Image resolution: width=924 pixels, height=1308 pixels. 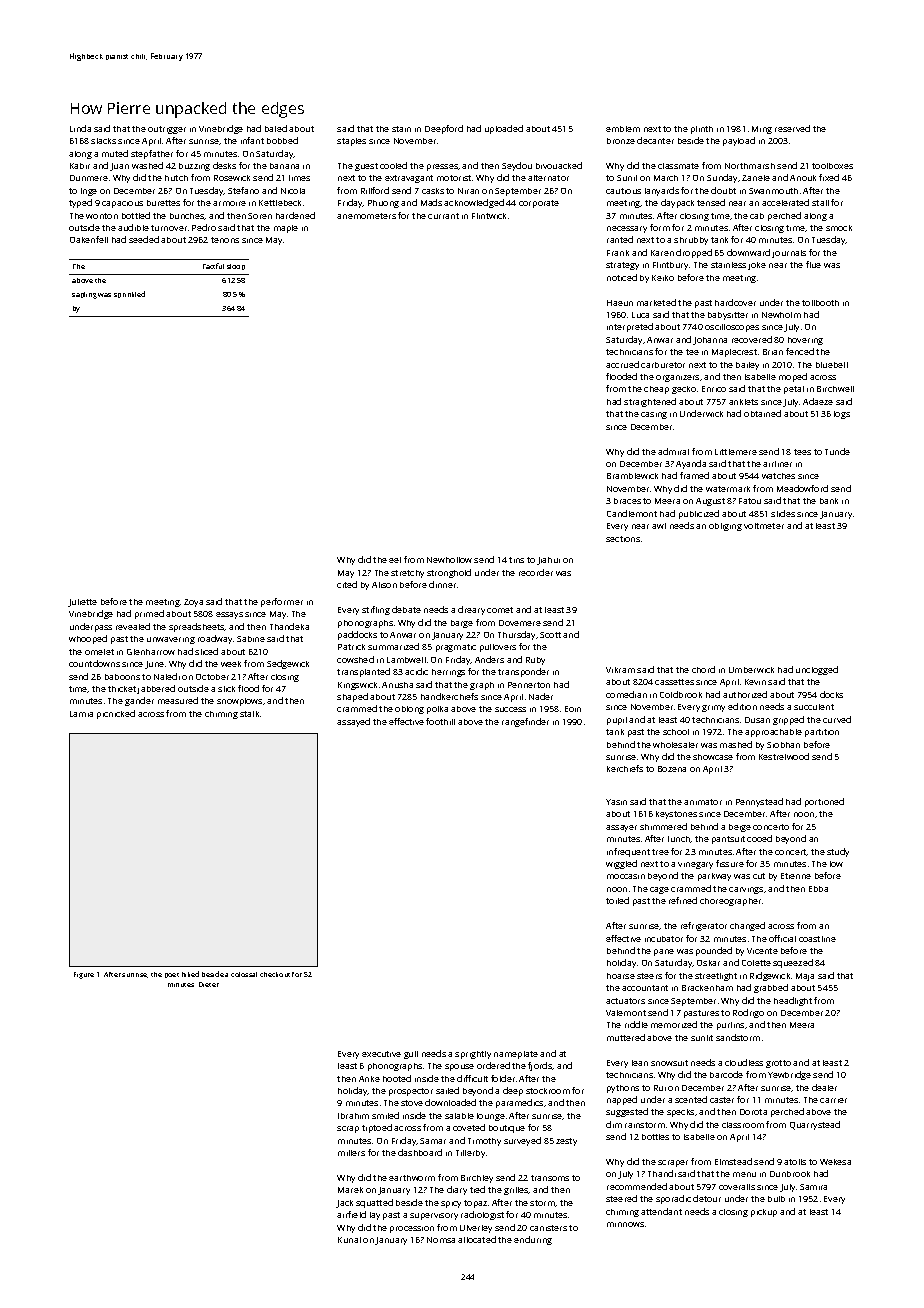 I want to click on eel, so click(x=395, y=560).
